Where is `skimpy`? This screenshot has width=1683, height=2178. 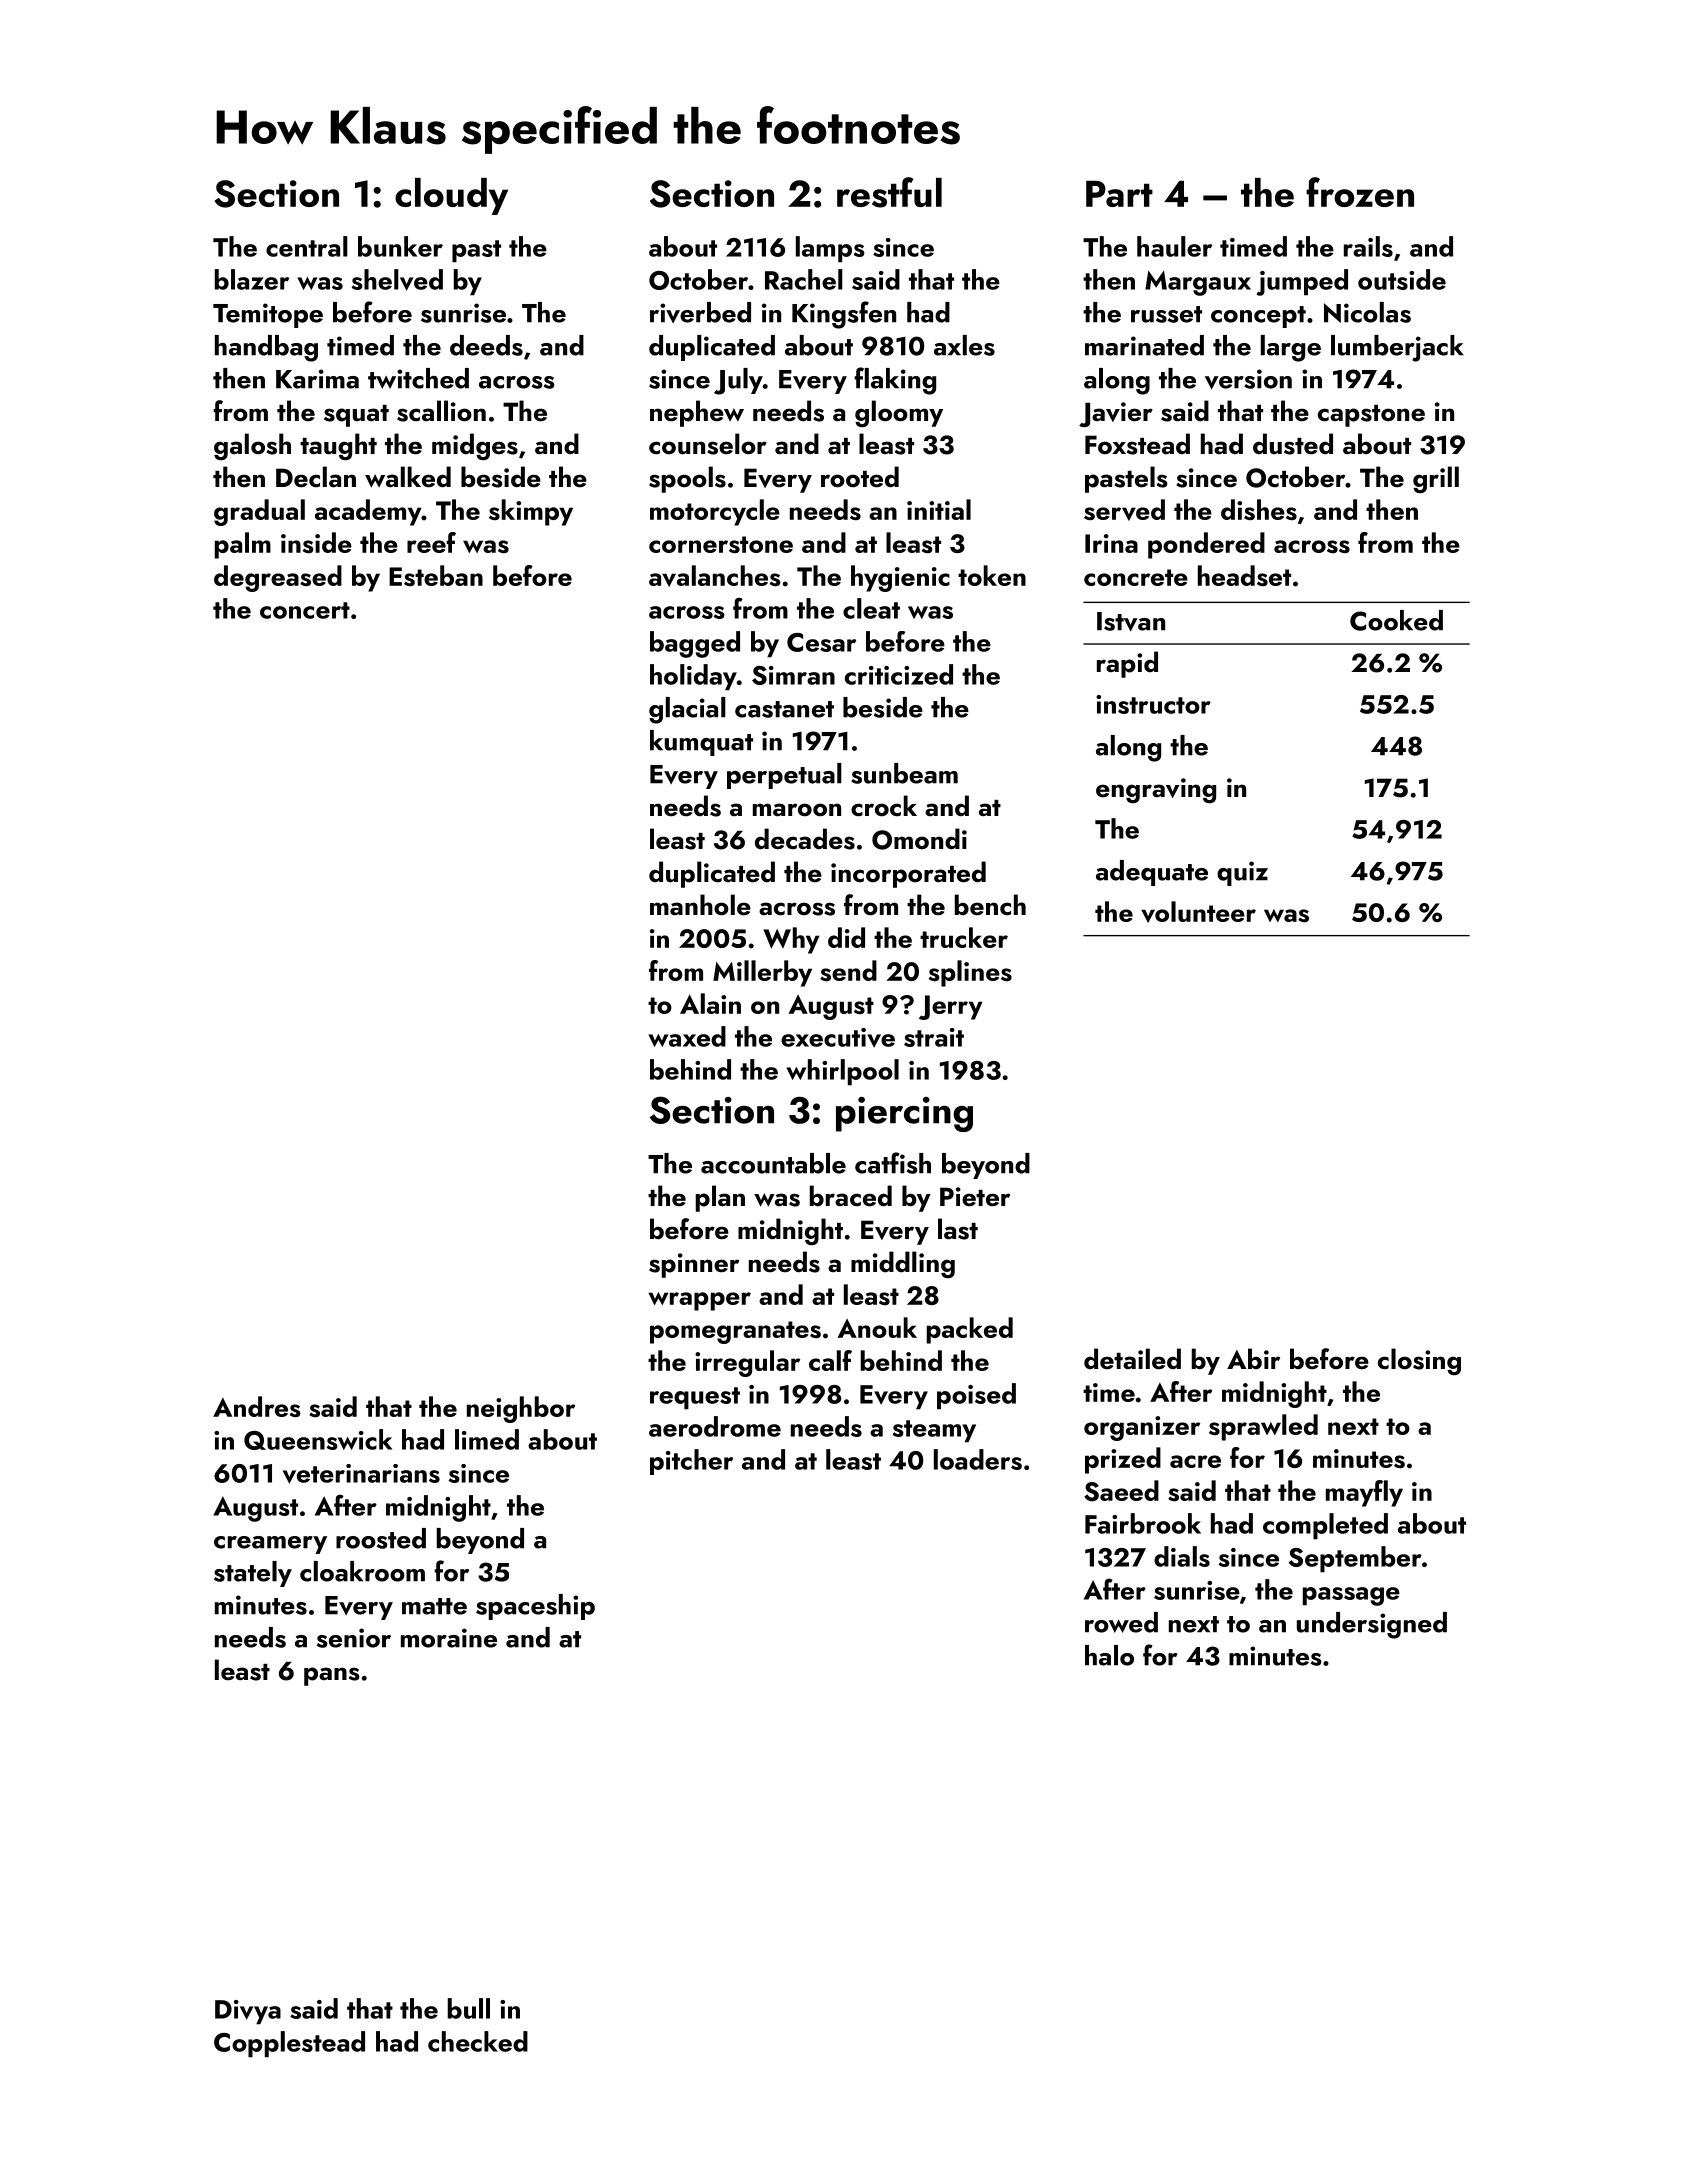 skimpy is located at coordinates (531, 512).
